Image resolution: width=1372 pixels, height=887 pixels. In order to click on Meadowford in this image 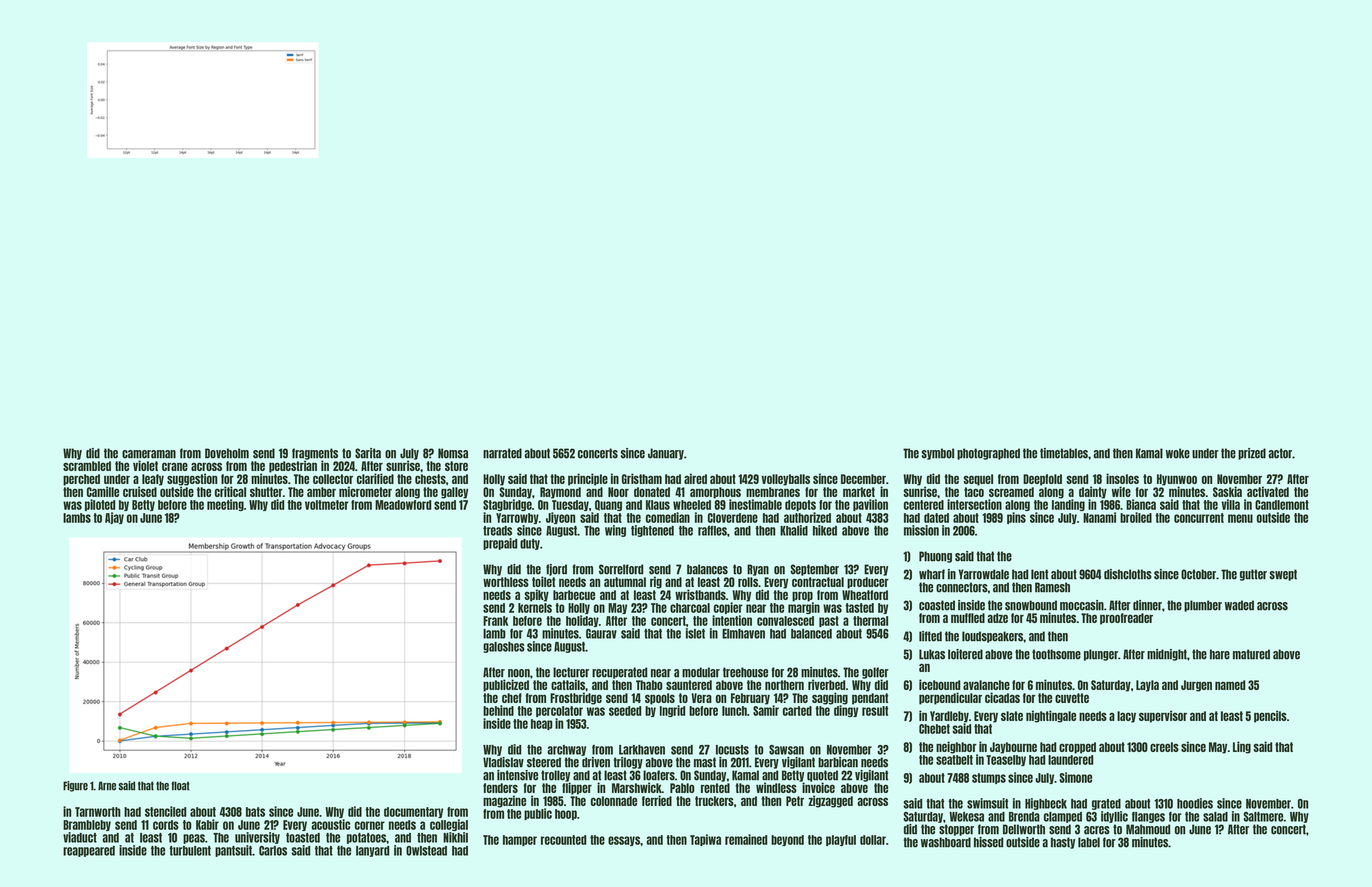, I will do `click(403, 505)`.
